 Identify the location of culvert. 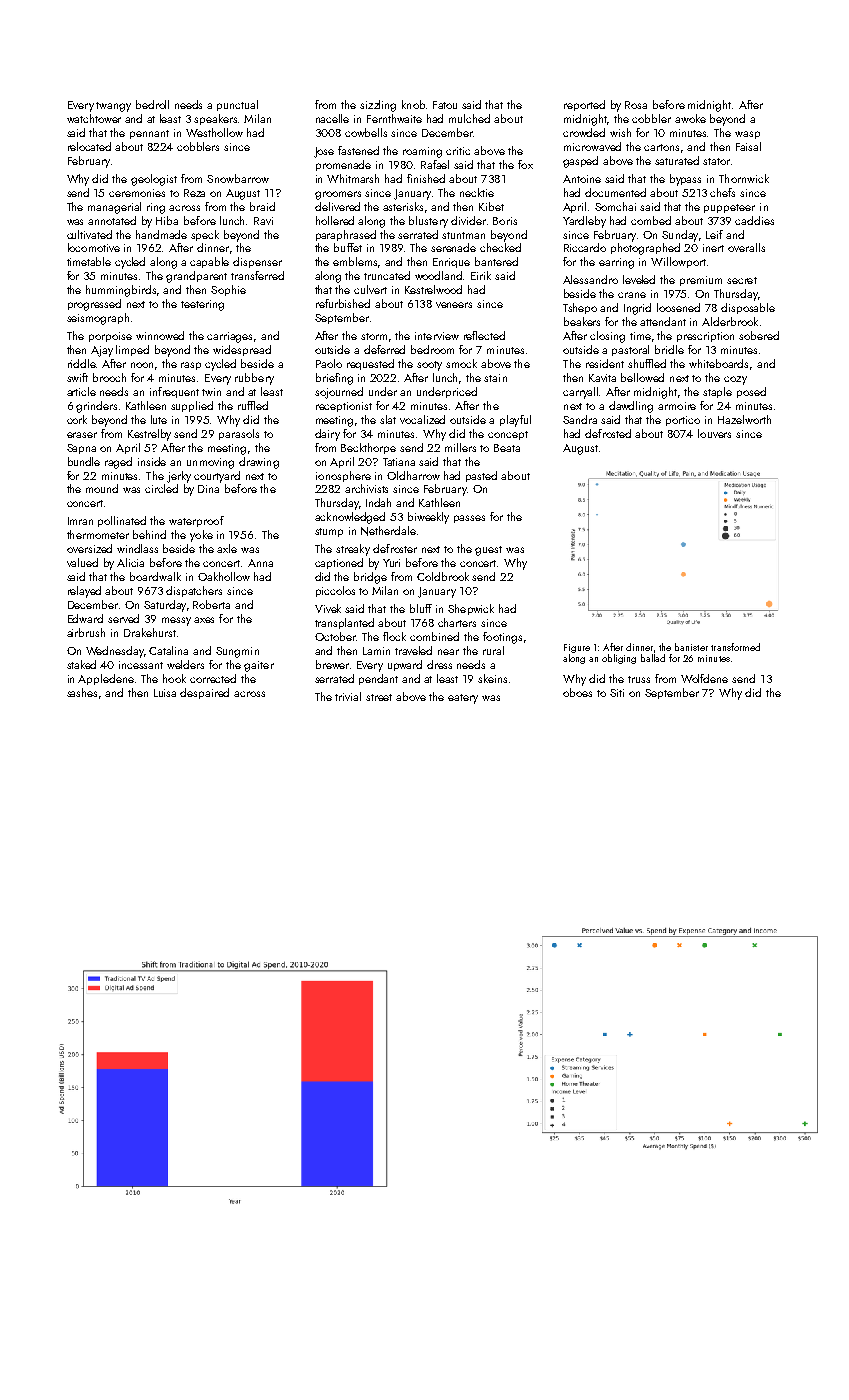
(370, 289).
